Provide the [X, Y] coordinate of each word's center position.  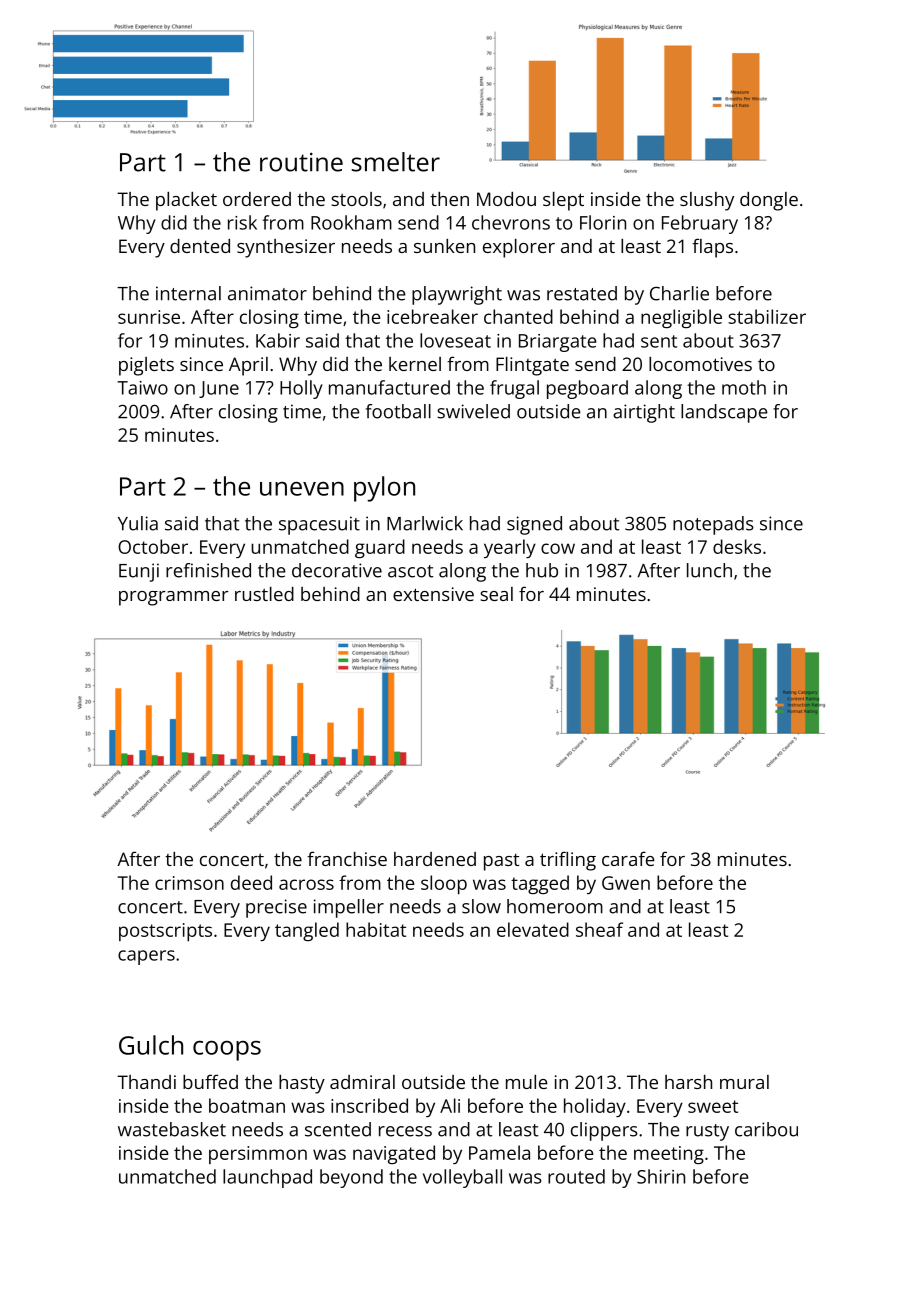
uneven [302, 488]
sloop [444, 884]
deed [251, 882]
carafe [628, 858]
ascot [410, 571]
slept [563, 201]
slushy [707, 201]
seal [496, 594]
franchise [347, 858]
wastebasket [172, 1129]
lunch [709, 570]
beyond [351, 1178]
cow [558, 548]
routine [301, 162]
